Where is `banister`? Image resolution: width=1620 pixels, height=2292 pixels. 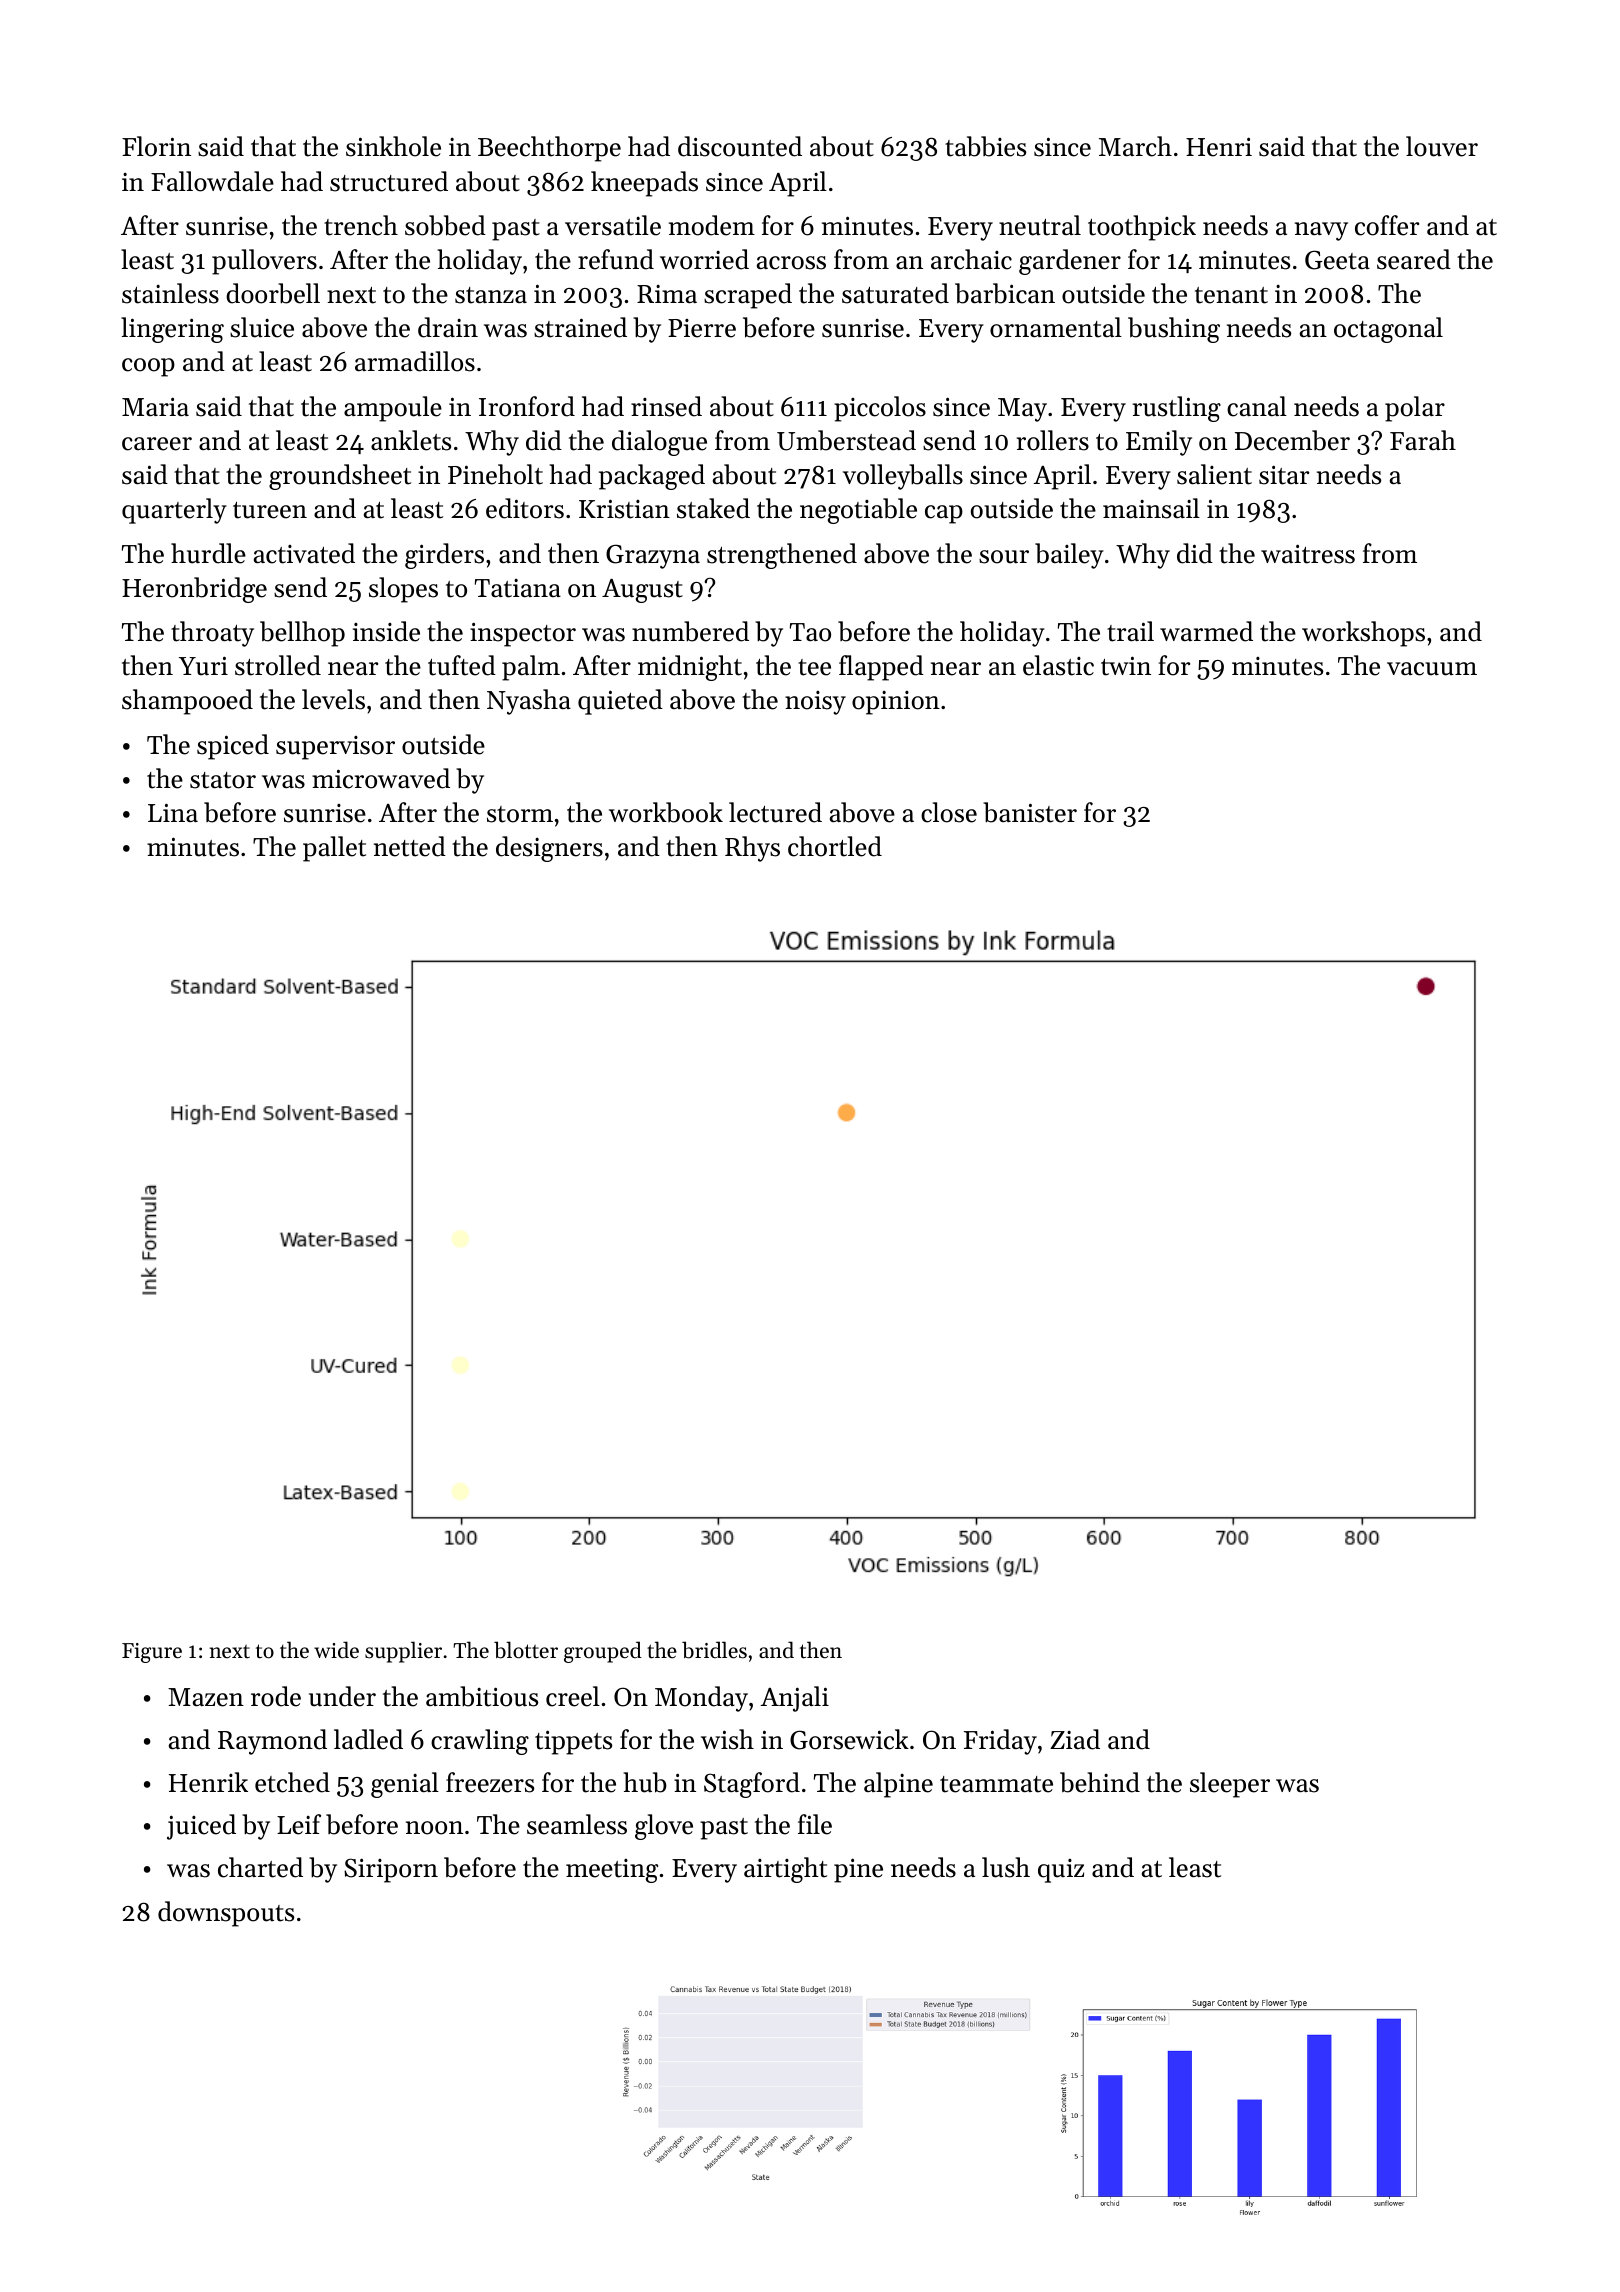 banister is located at coordinates (1030, 812).
